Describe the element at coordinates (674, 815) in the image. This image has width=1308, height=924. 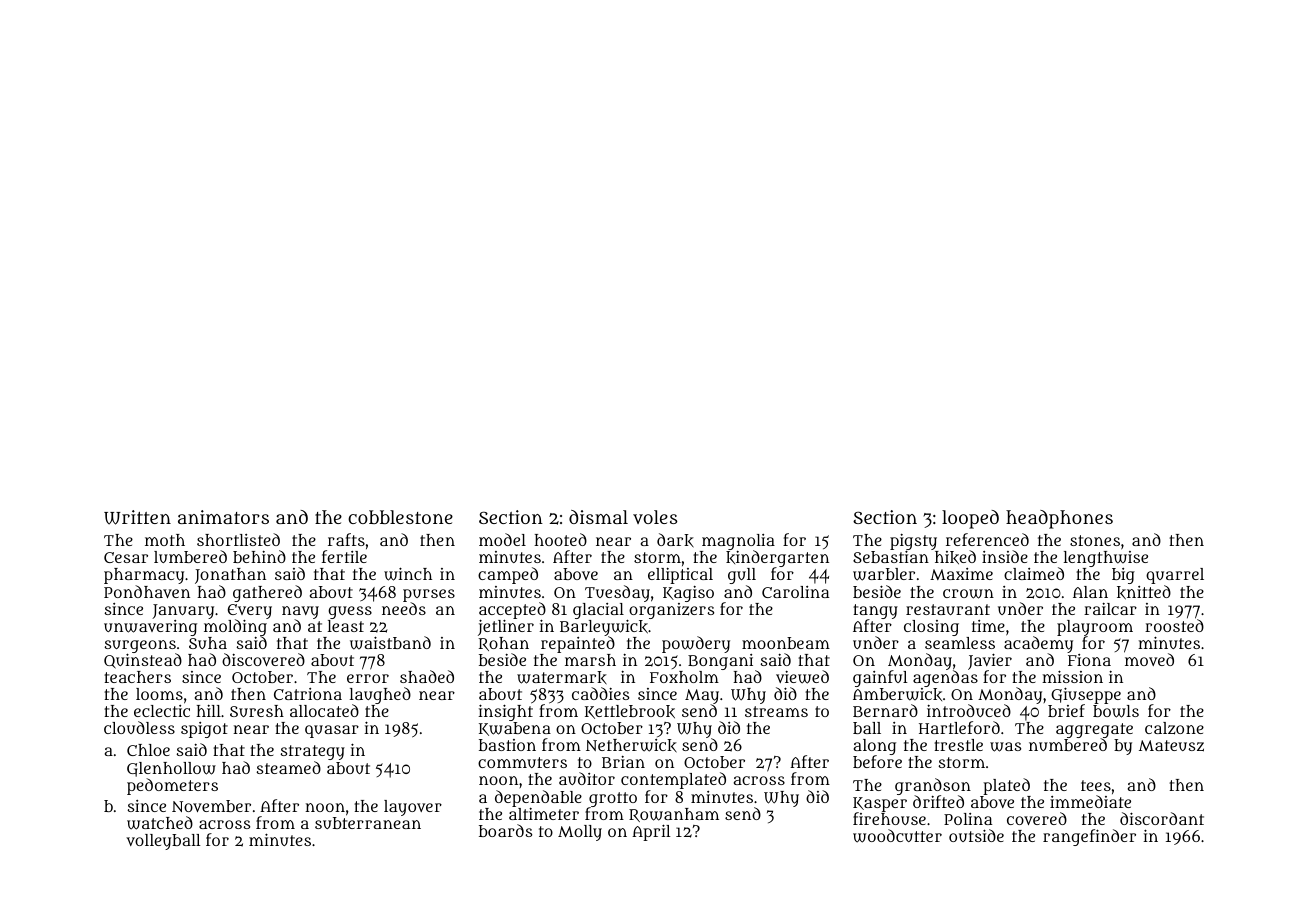
I see `Rowanham` at that location.
